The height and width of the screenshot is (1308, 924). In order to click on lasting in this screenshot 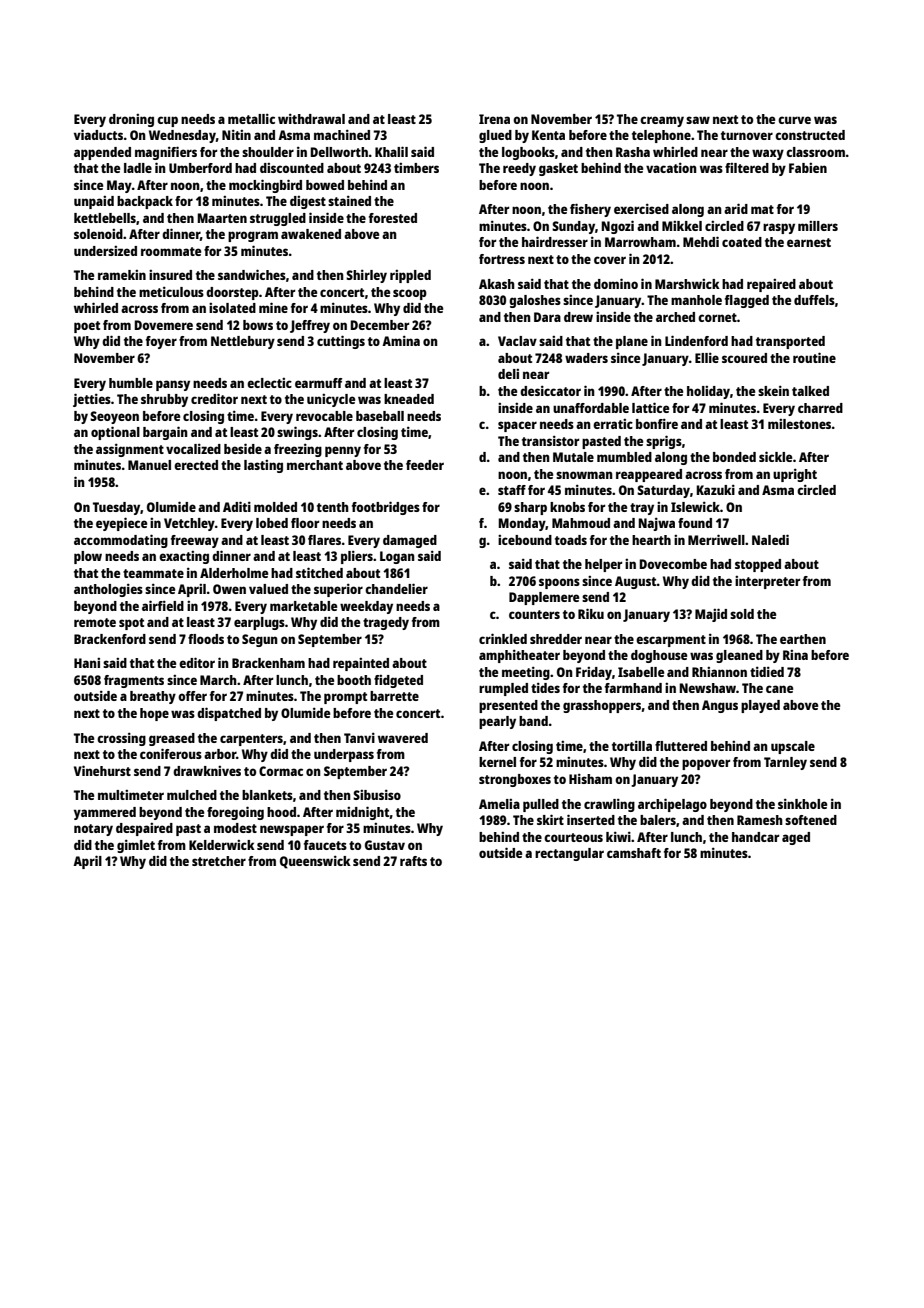, I will do `click(263, 466)`.
